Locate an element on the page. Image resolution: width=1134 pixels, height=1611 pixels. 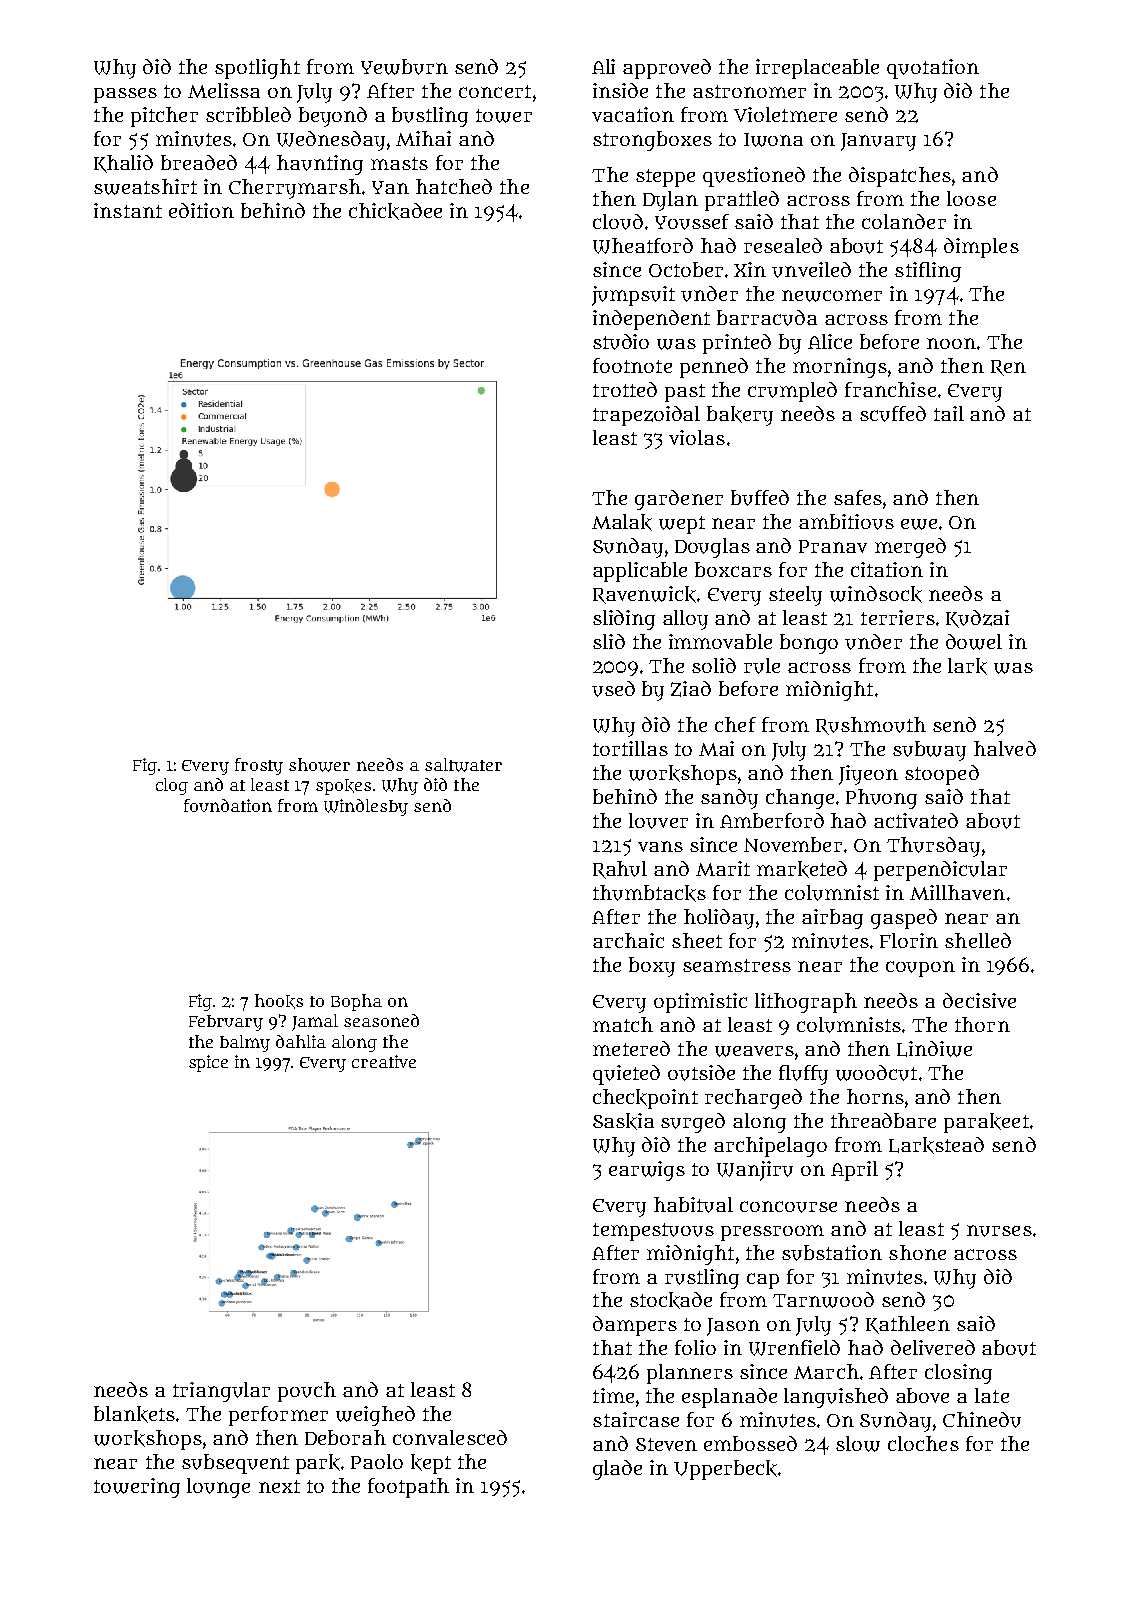
quotation is located at coordinates (933, 69).
